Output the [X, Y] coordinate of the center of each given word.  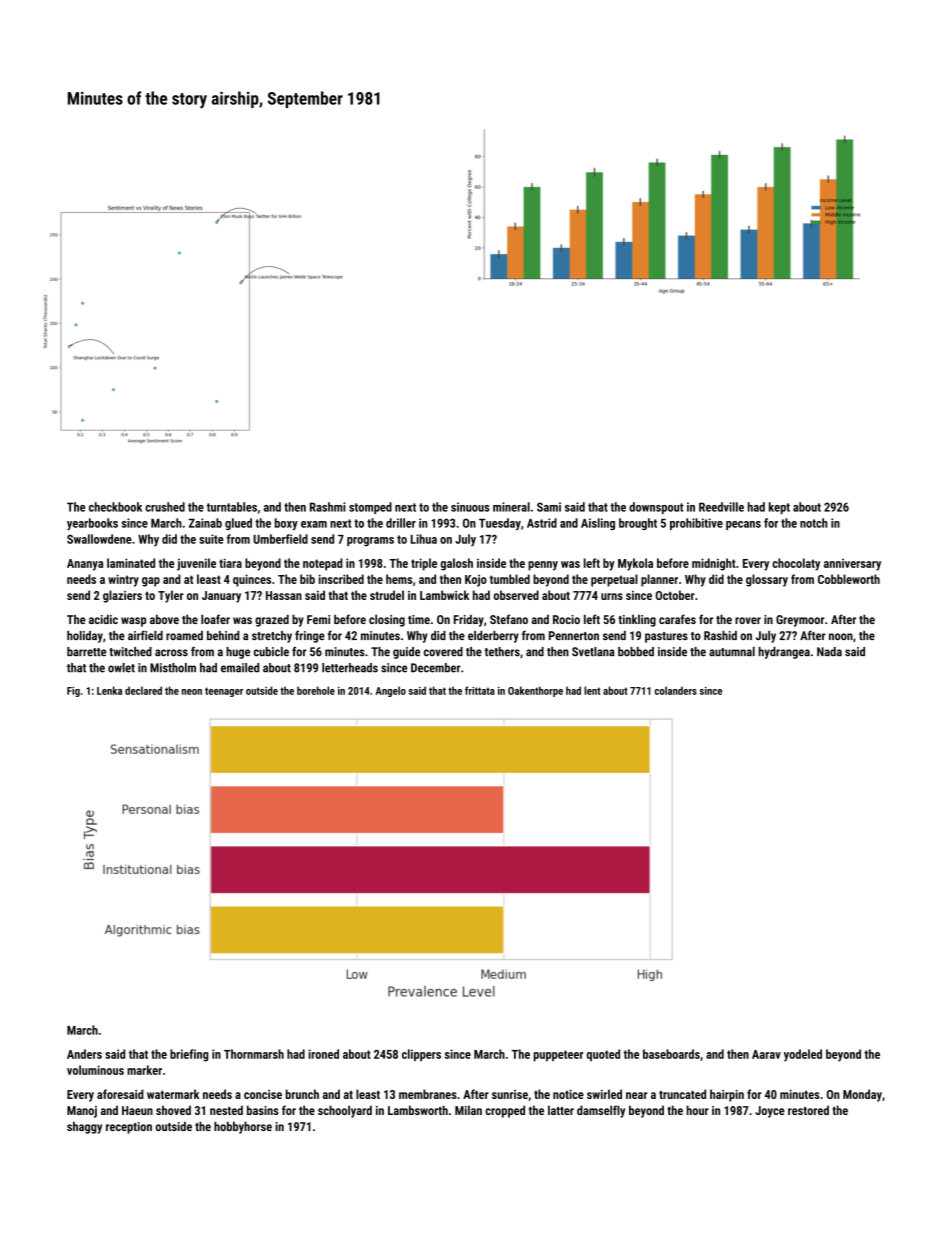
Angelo [390, 691]
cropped [505, 1111]
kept [779, 508]
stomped [370, 508]
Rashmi [328, 507]
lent [592, 690]
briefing [189, 1055]
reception [129, 1128]
